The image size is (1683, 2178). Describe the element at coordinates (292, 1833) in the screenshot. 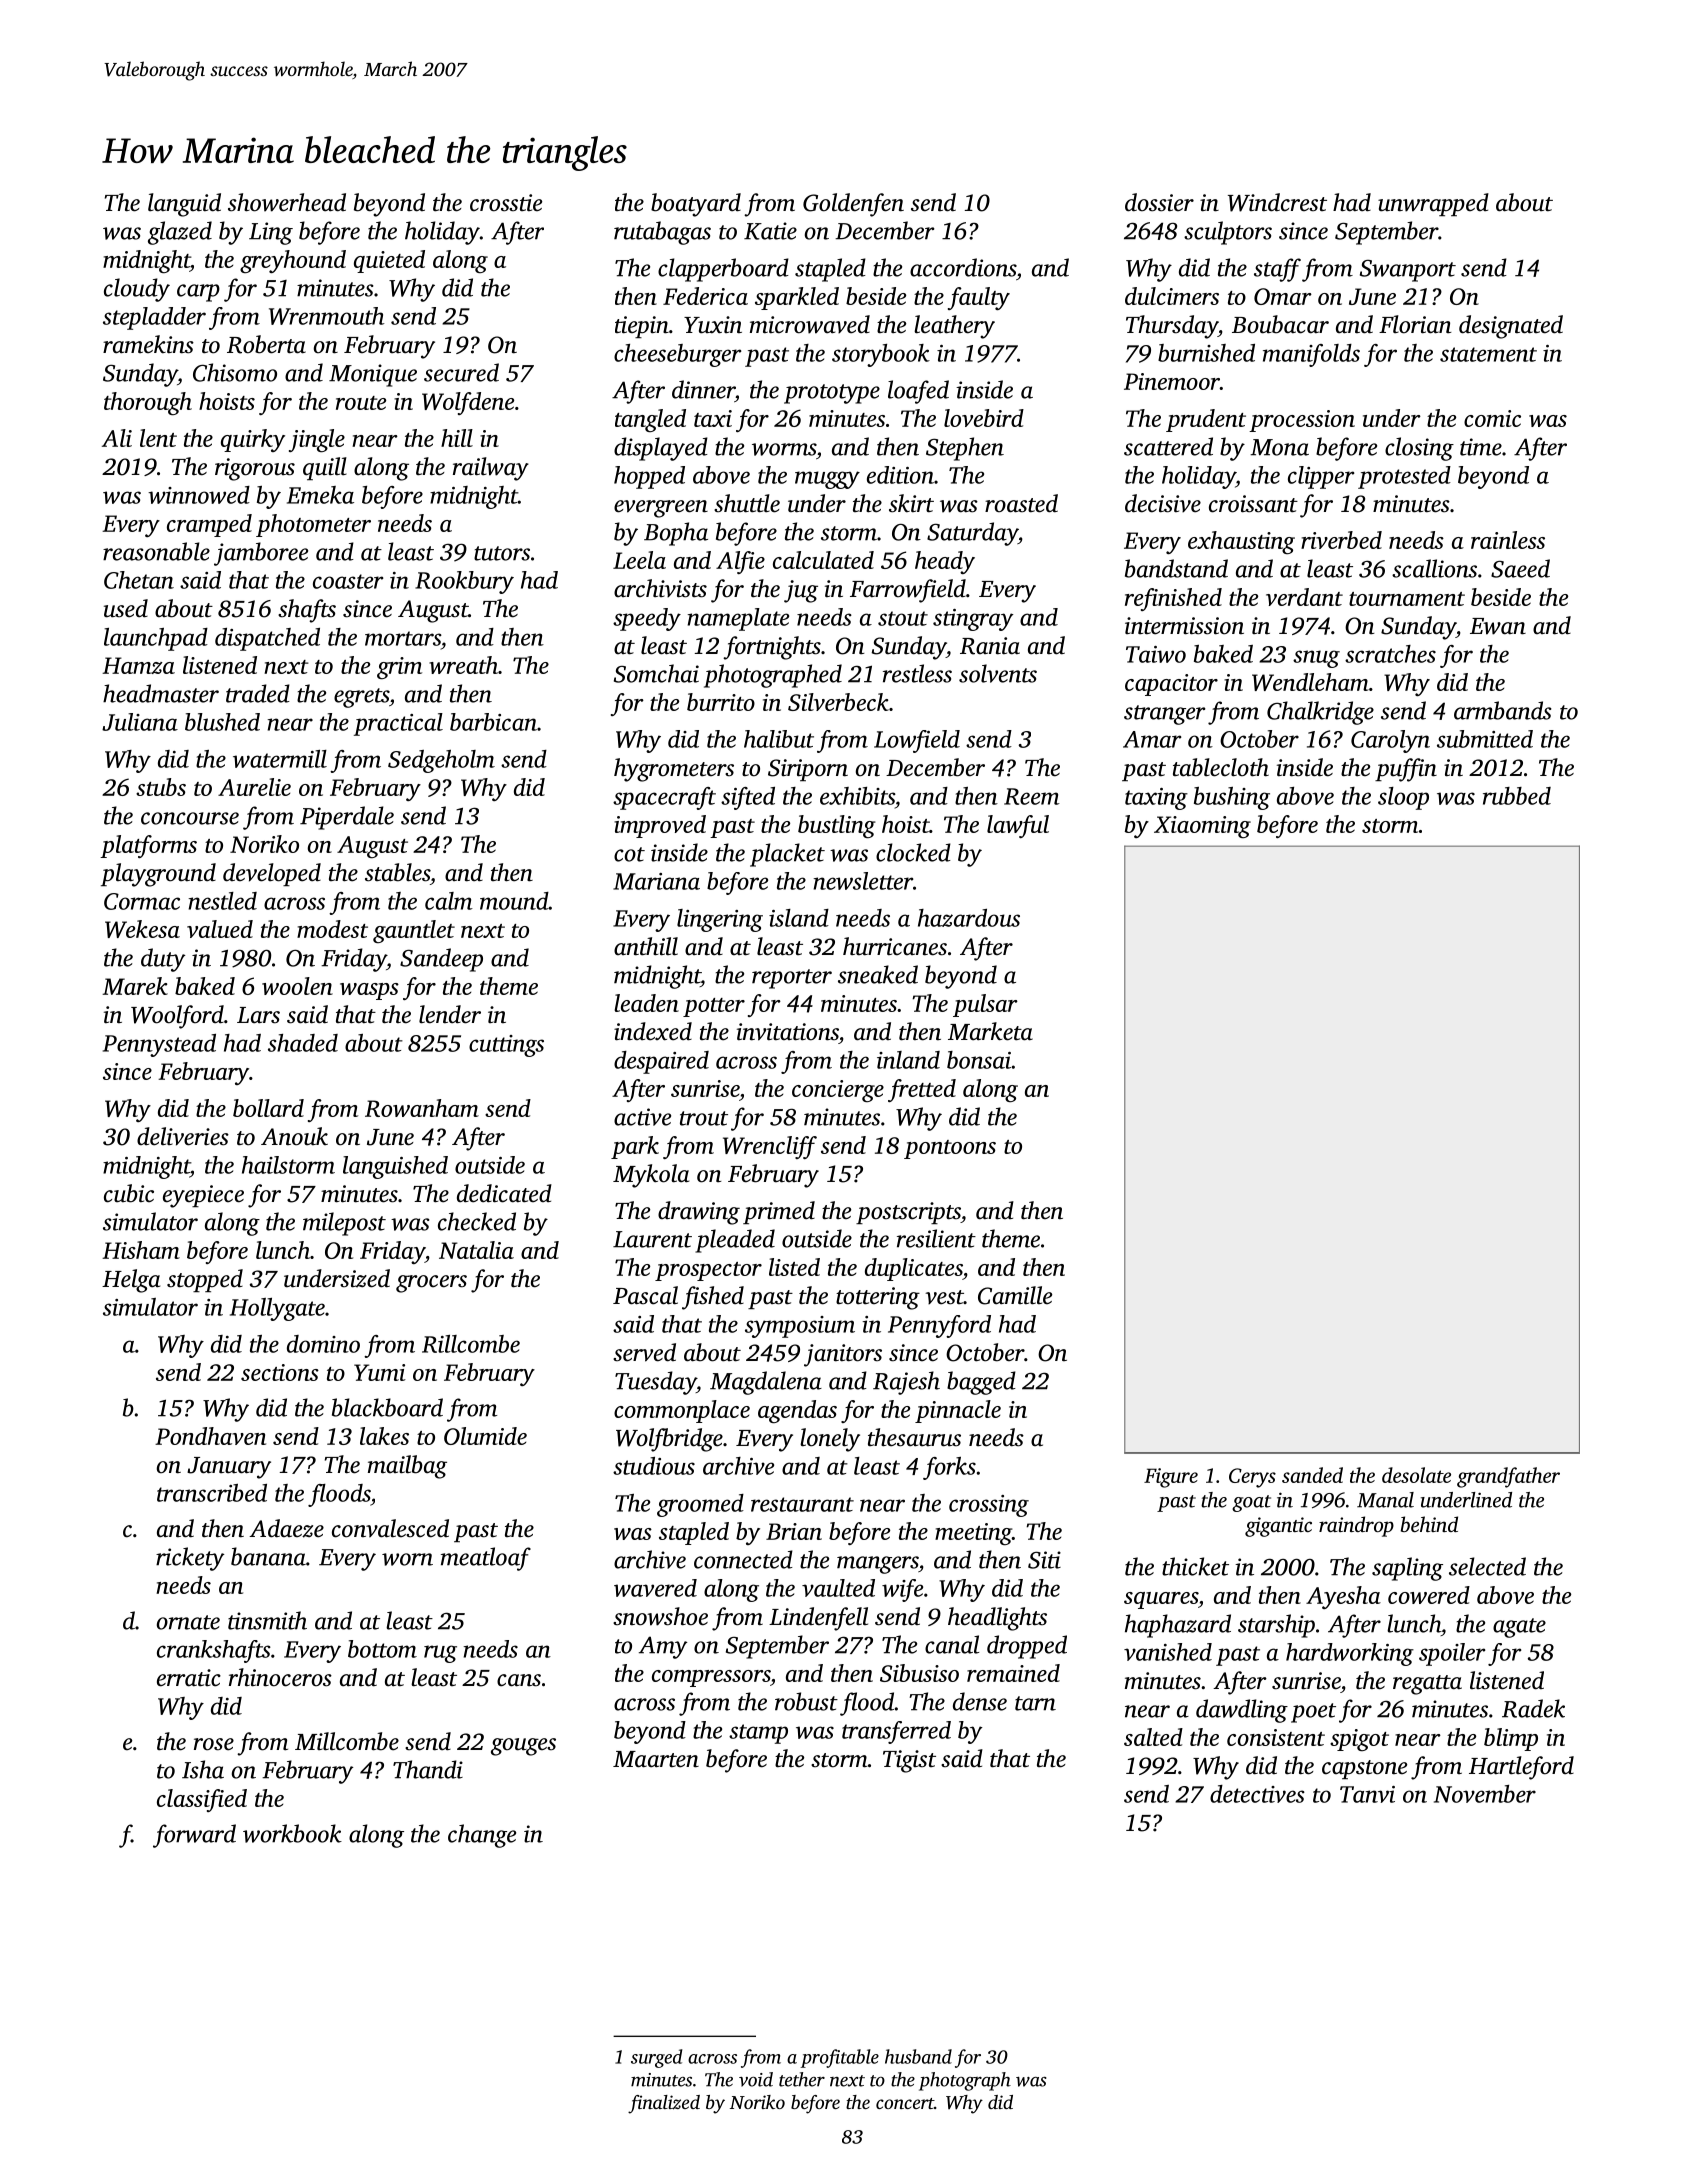

I see `workbook` at that location.
